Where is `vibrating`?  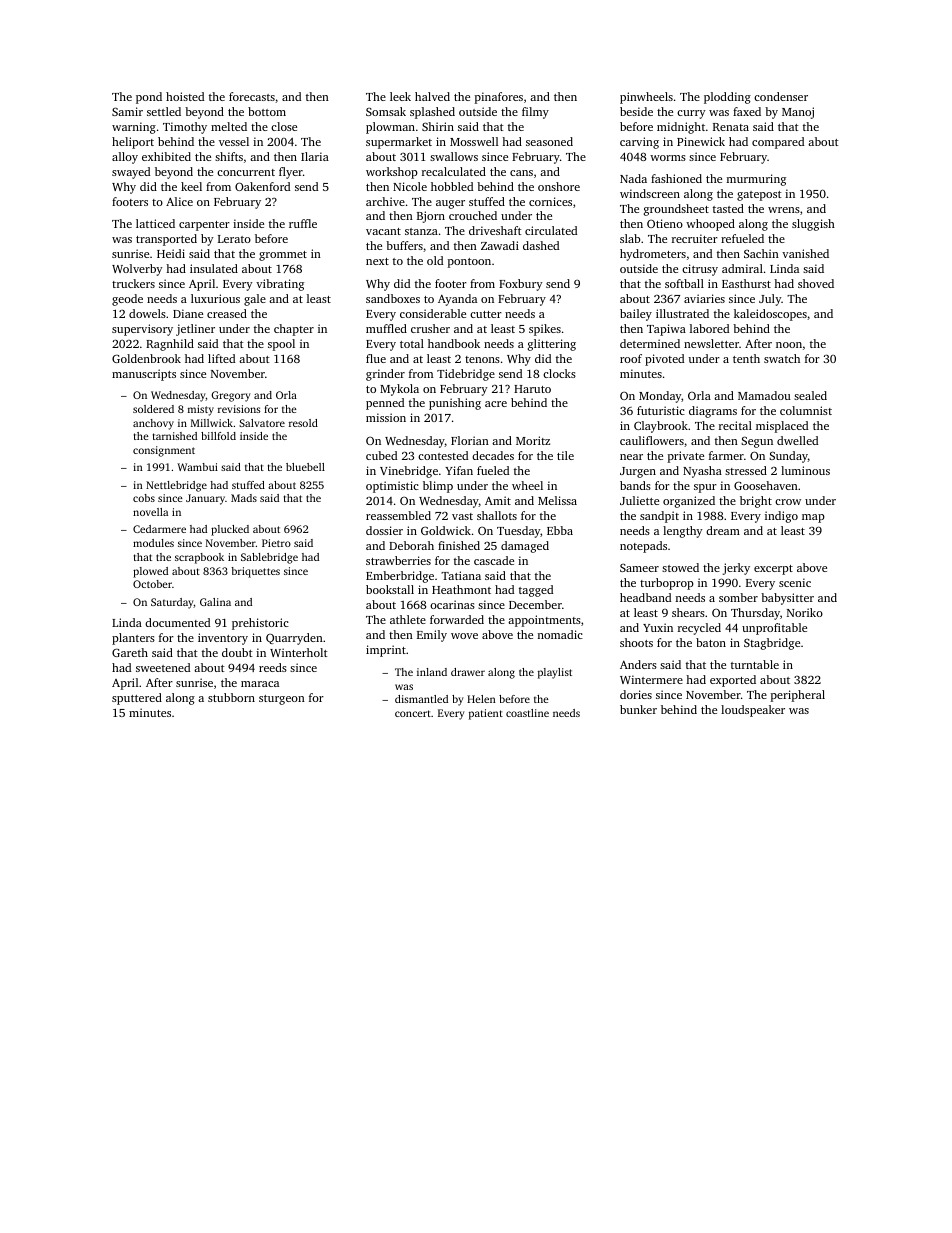 vibrating is located at coordinates (280, 285).
